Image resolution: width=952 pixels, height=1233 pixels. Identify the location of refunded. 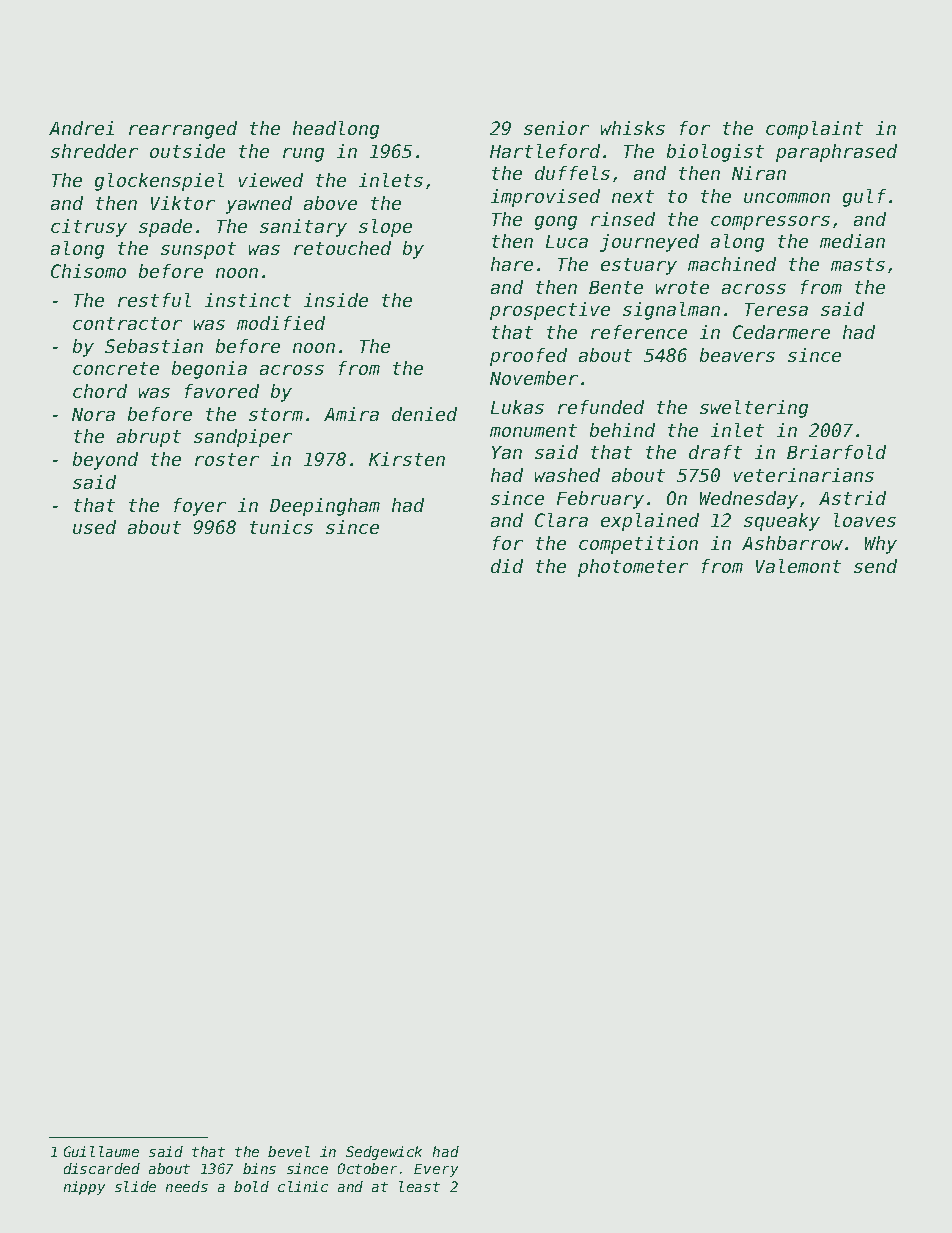
(601, 407).
